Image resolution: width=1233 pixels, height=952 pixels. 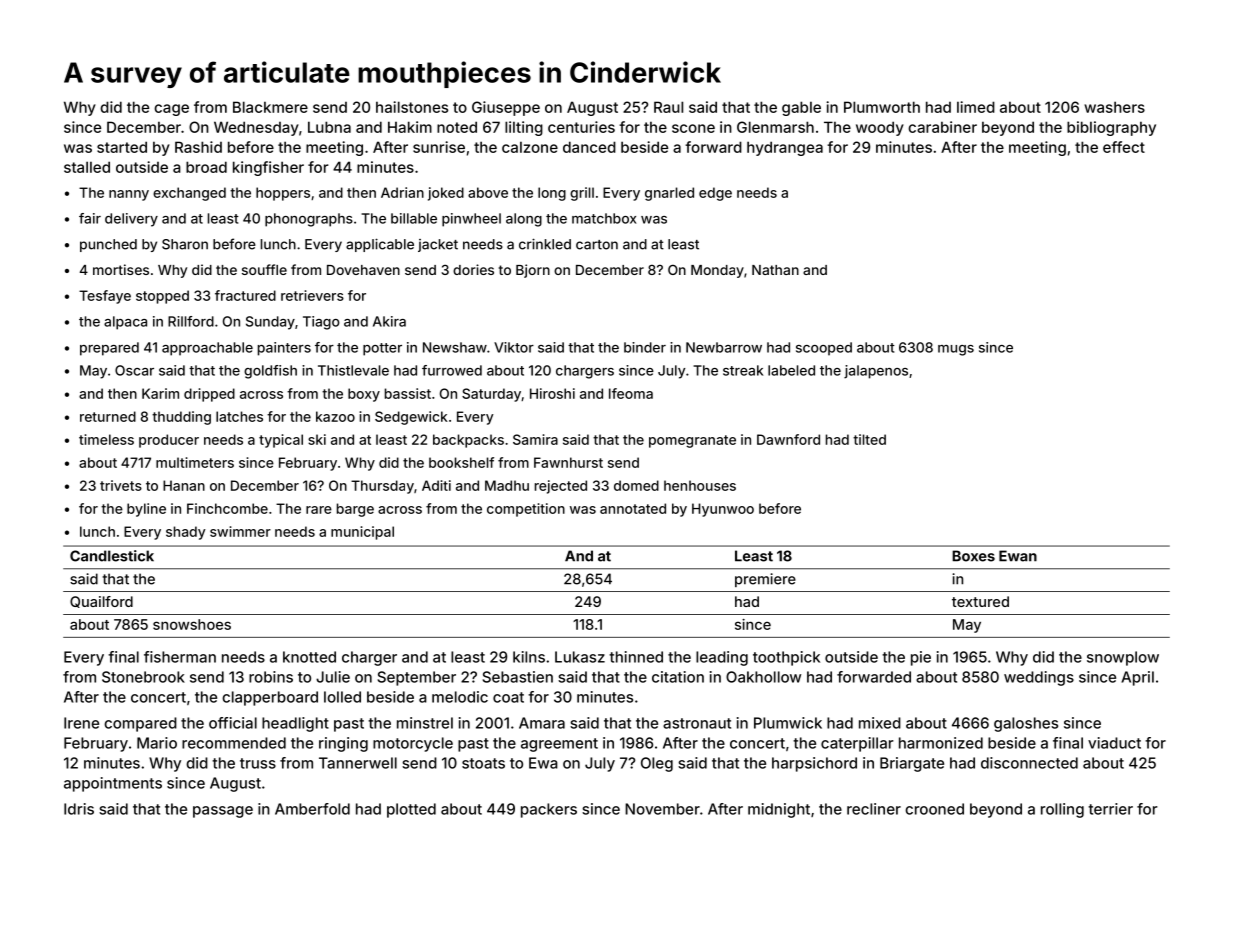 I want to click on passage, so click(x=223, y=812).
